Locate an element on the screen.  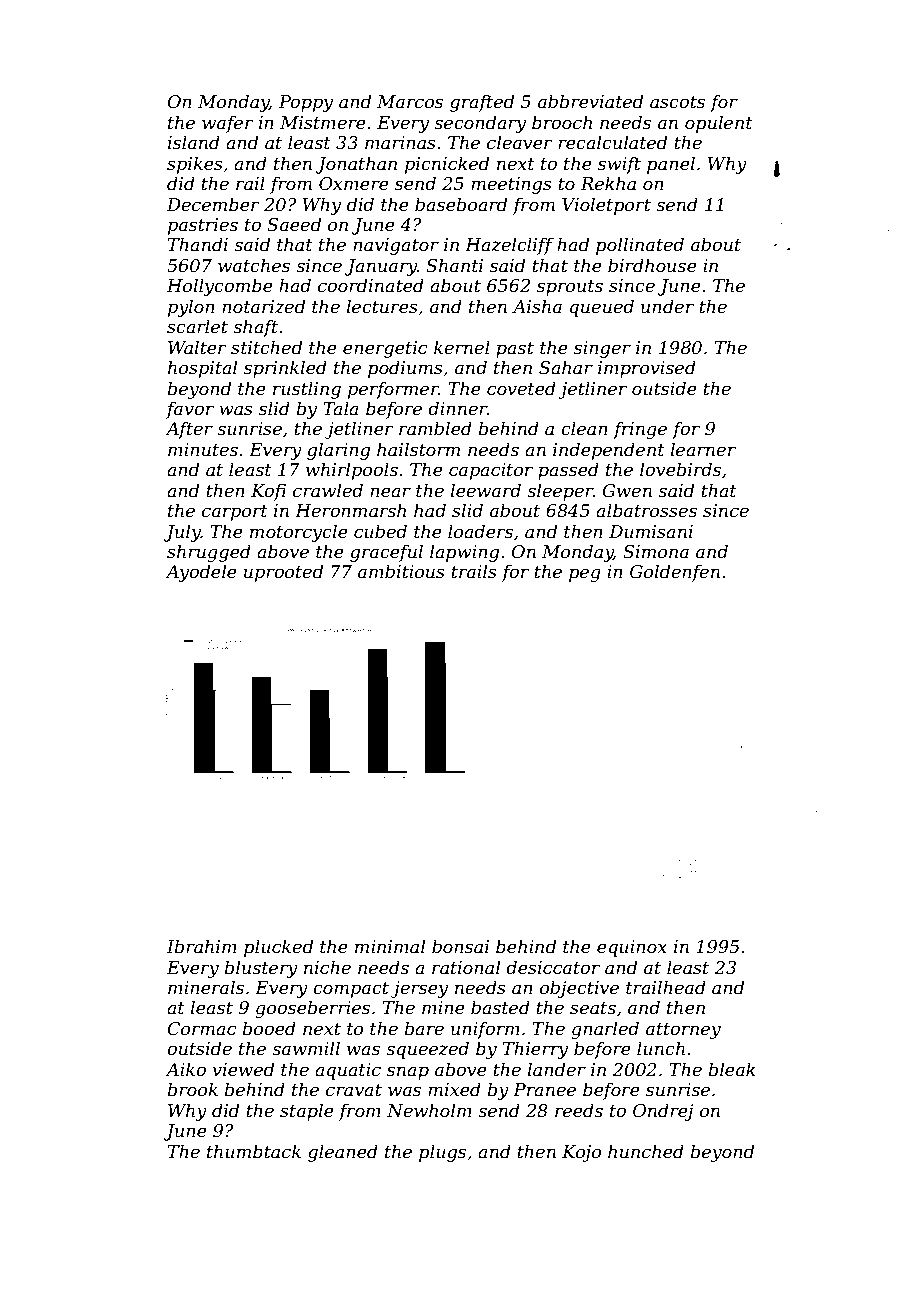
desiccator is located at coordinates (553, 967).
